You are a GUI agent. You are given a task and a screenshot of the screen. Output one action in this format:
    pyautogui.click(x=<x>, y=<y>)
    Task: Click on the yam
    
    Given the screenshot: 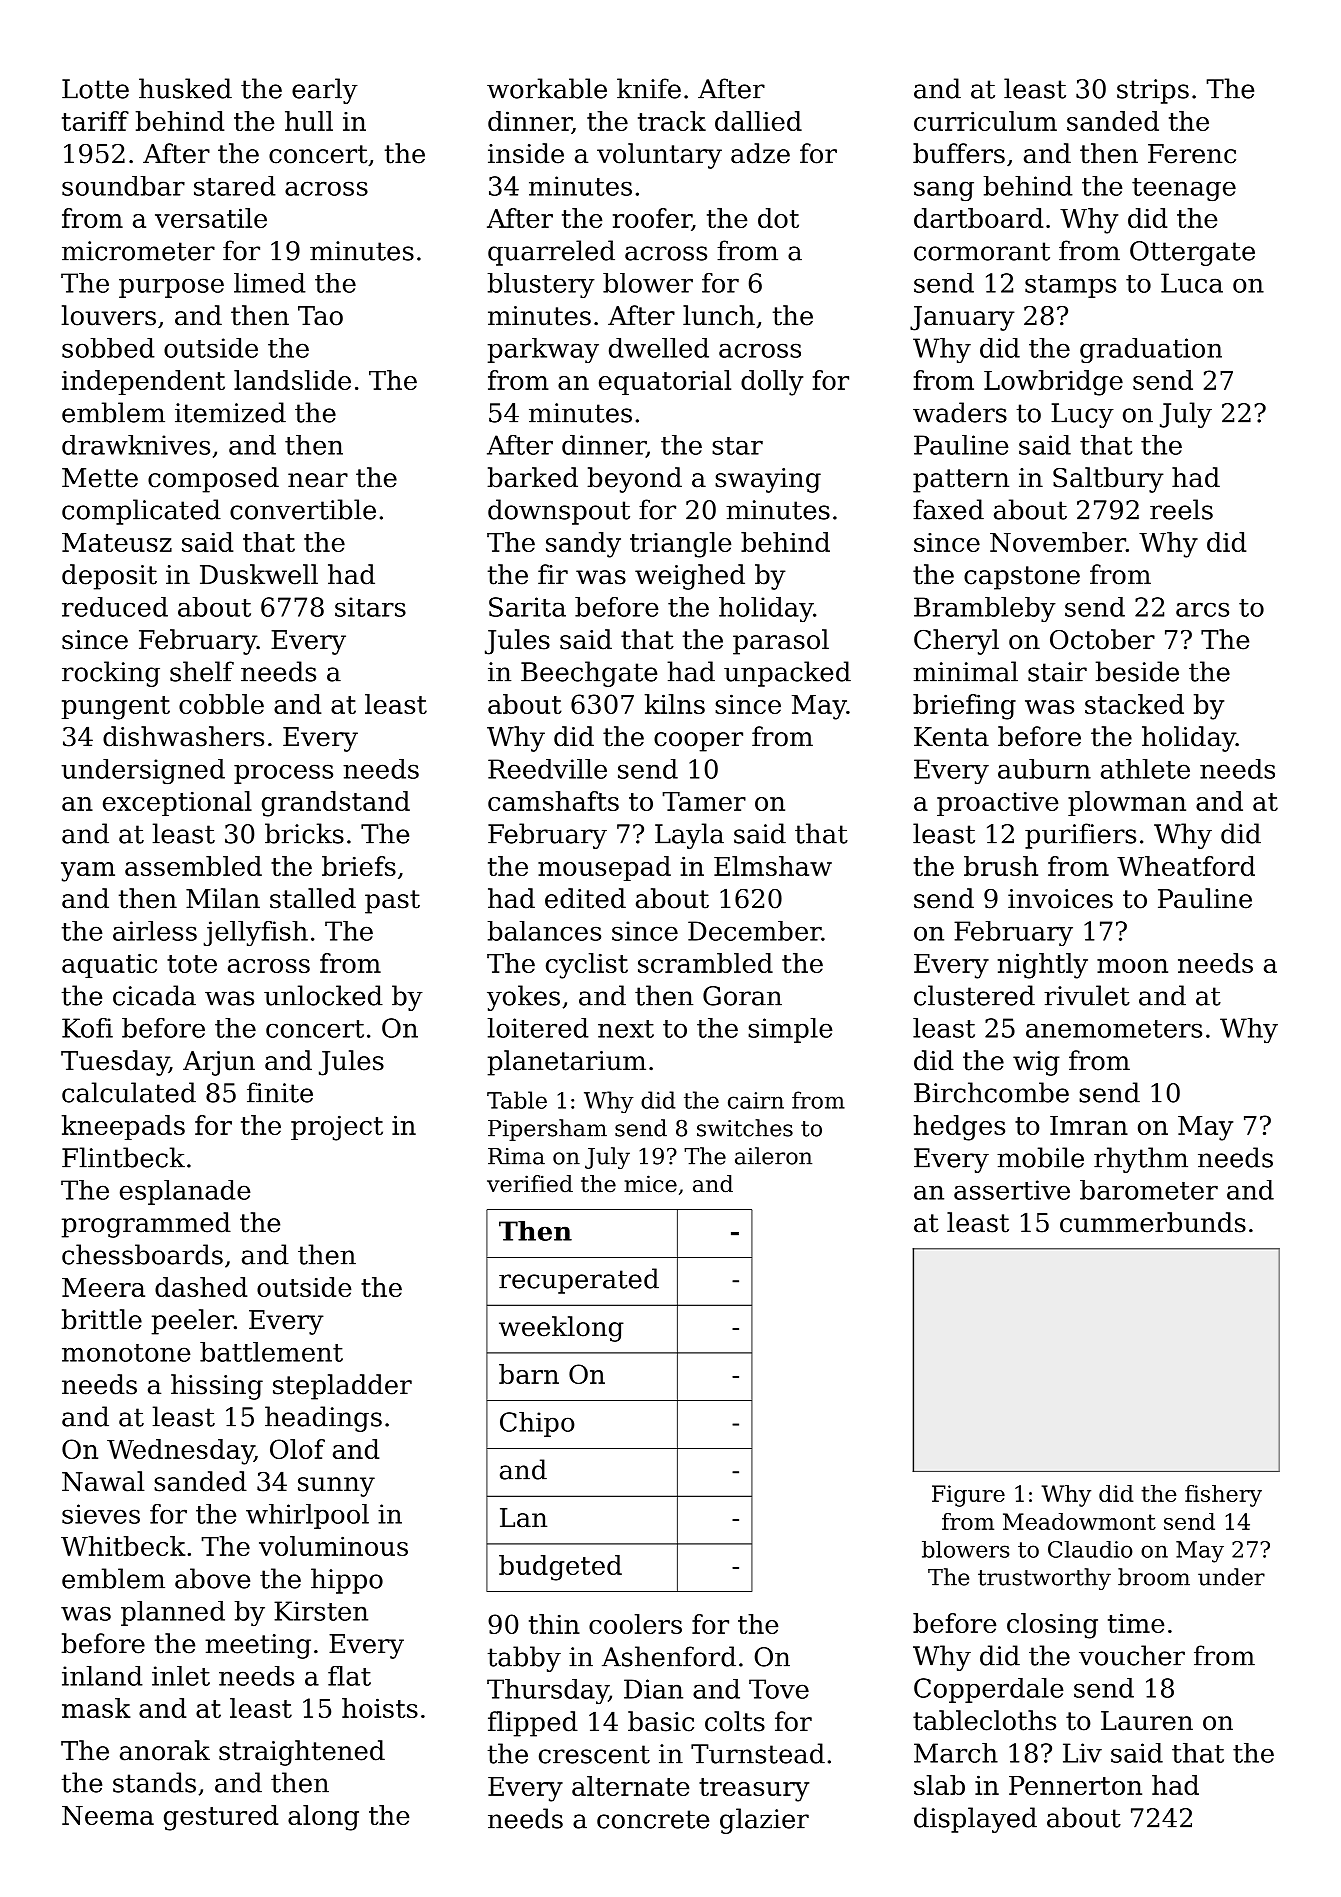 What is the action you would take?
    pyautogui.click(x=88, y=872)
